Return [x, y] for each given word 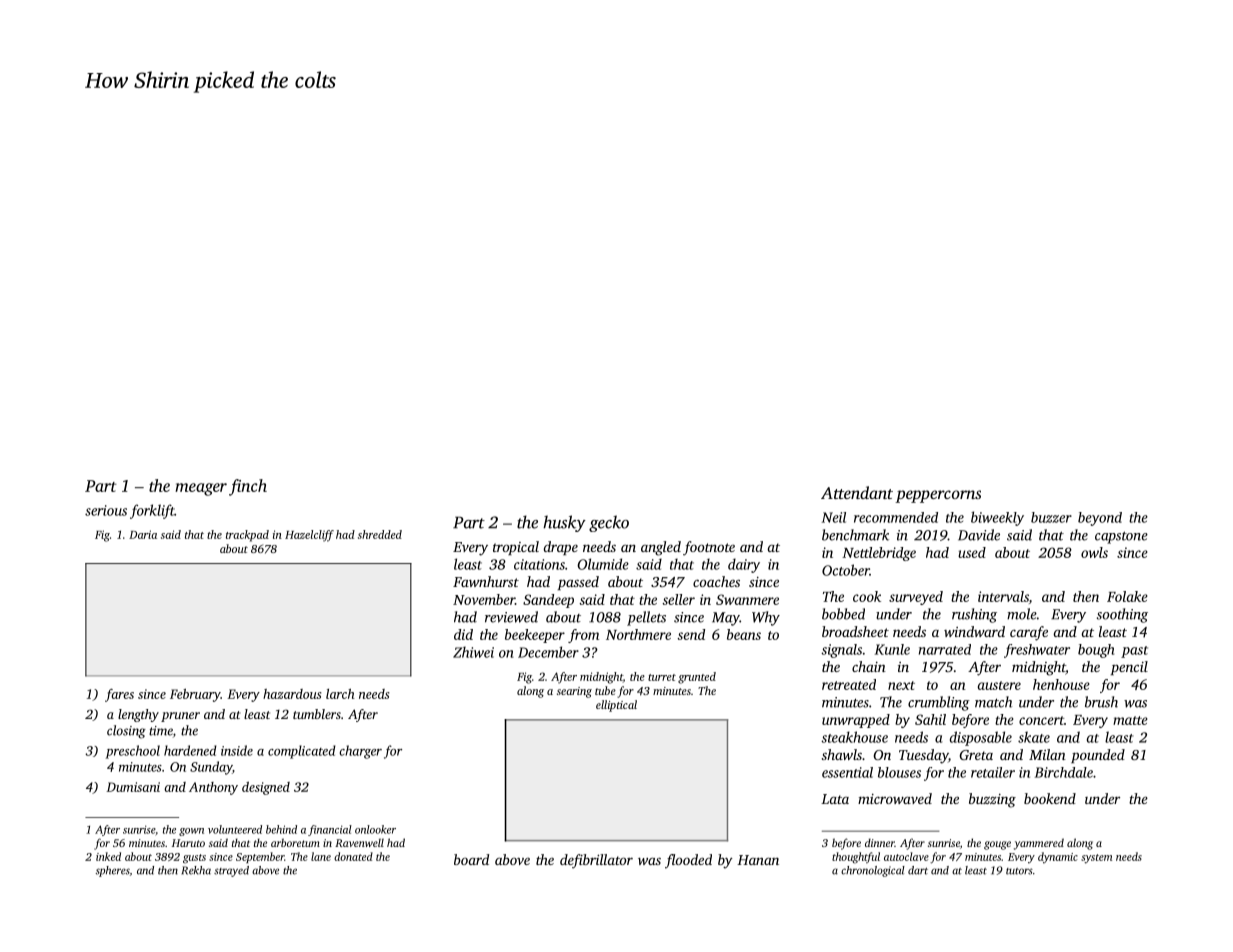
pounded [1098, 756]
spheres [112, 871]
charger [360, 752]
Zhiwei [473, 652]
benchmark [855, 535]
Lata [835, 799]
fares [119, 695]
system [1096, 859]
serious [106, 510]
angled [661, 548]
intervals [1003, 596]
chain [869, 666]
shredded [380, 534]
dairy [744, 565]
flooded [688, 861]
